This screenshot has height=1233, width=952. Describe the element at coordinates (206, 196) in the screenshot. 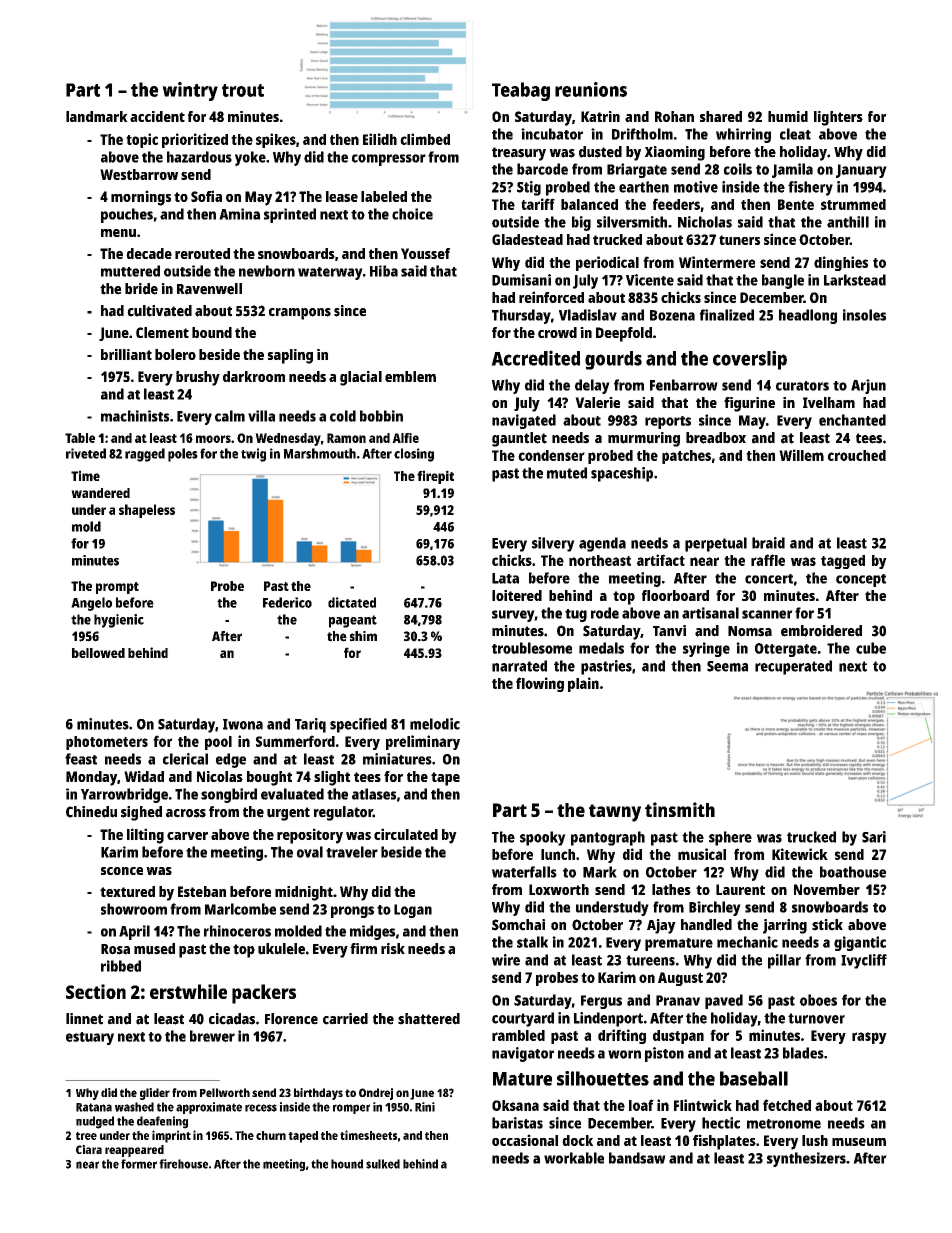

I see `Sofia` at that location.
